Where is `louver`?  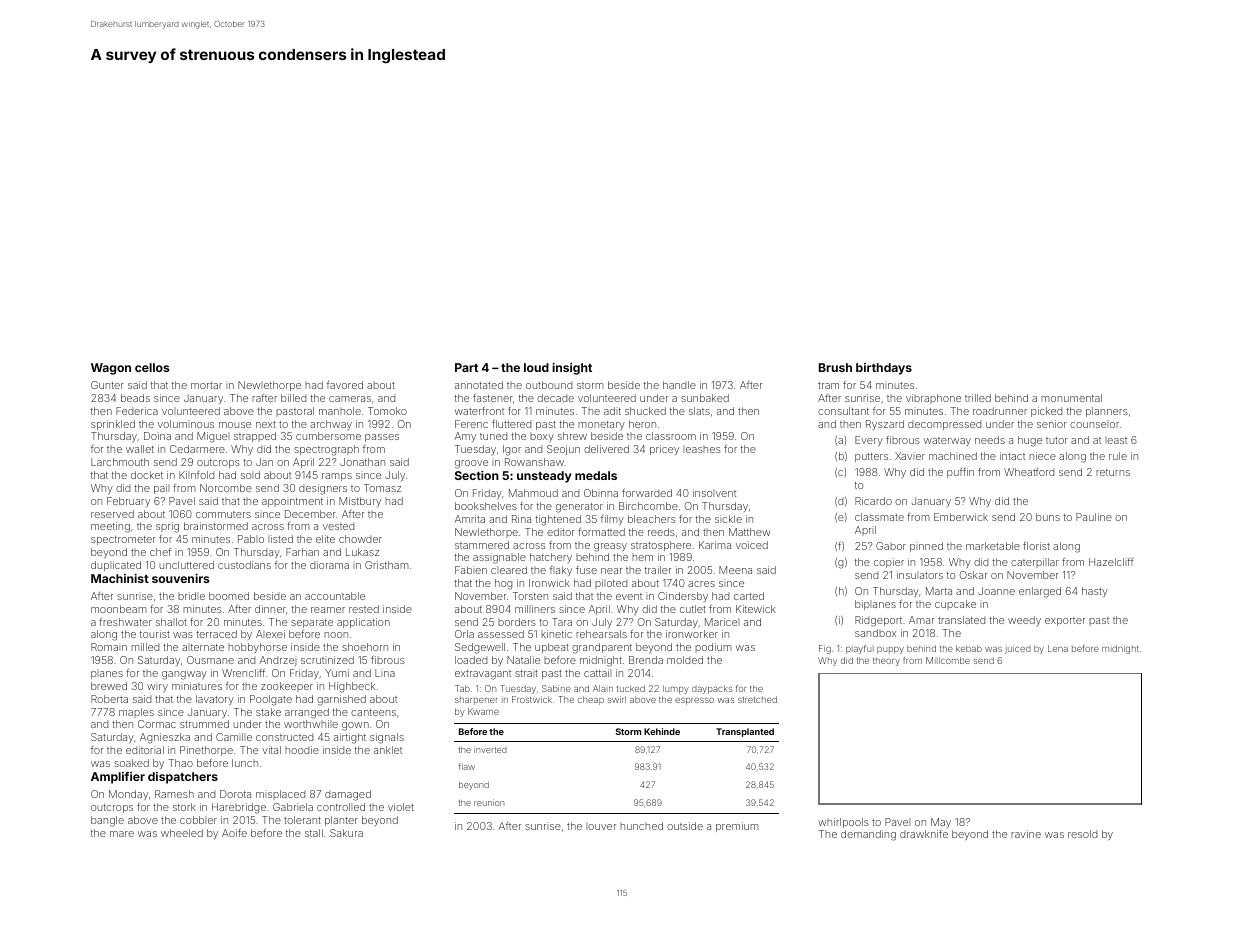 louver is located at coordinates (601, 826).
